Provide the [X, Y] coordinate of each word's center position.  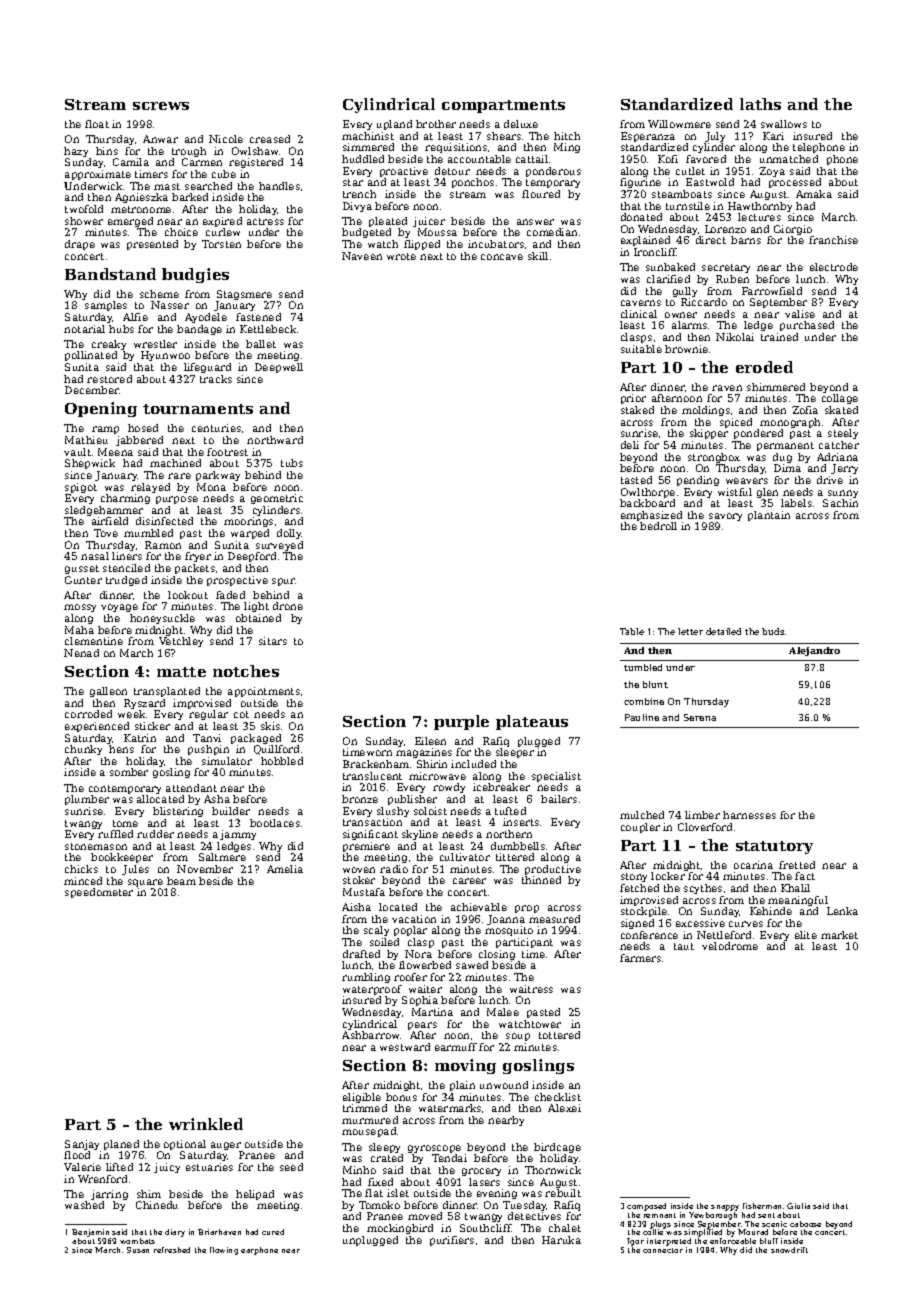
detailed [723, 631]
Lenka [842, 911]
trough [189, 152]
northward [275, 440]
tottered [559, 1035]
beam [181, 881]
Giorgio [793, 230]
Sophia [420, 1001]
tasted [636, 480]
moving [465, 1066]
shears [504, 136]
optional [185, 1145]
